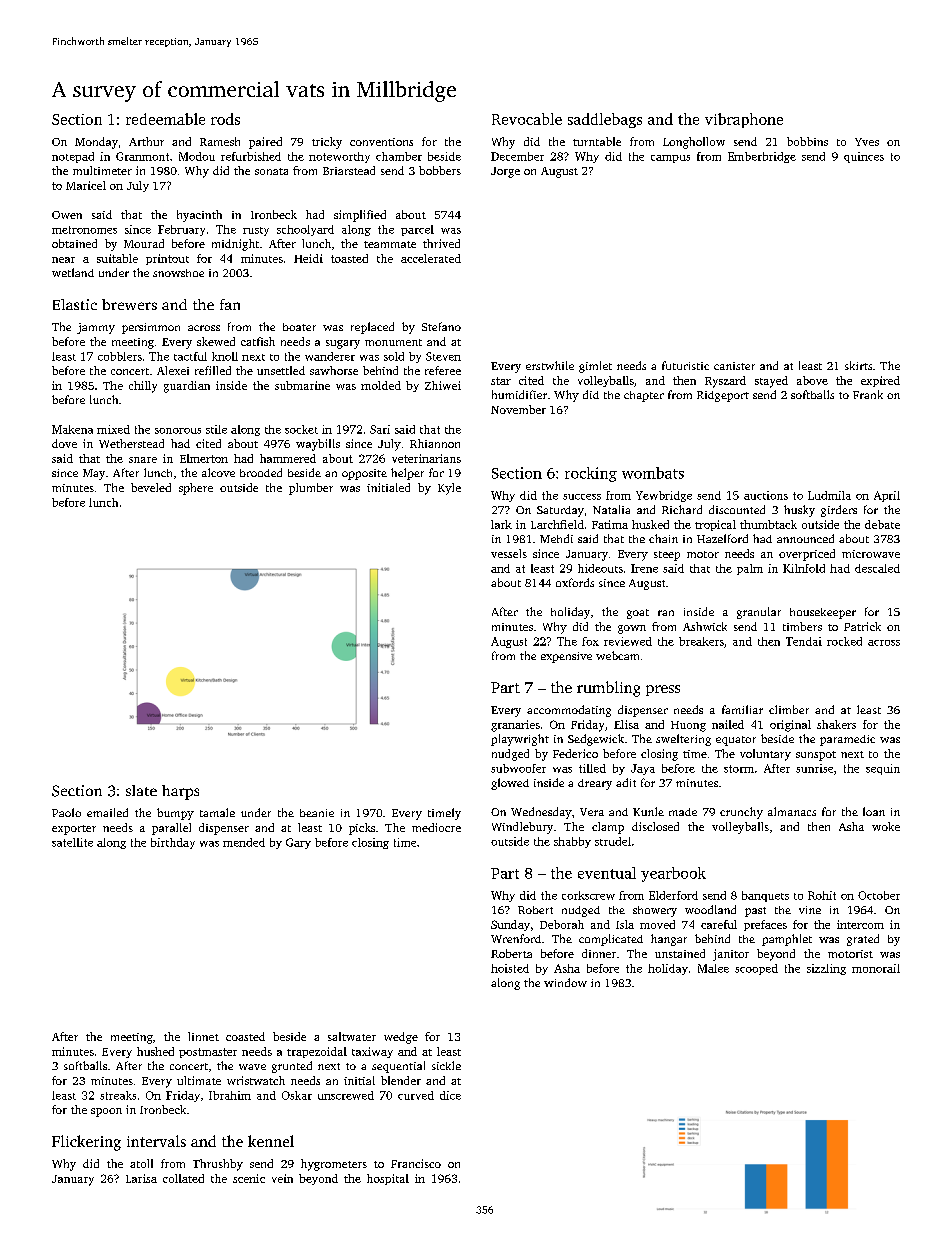 This screenshot has width=952, height=1233. Describe the element at coordinates (299, 327) in the screenshot. I see `boater` at that location.
